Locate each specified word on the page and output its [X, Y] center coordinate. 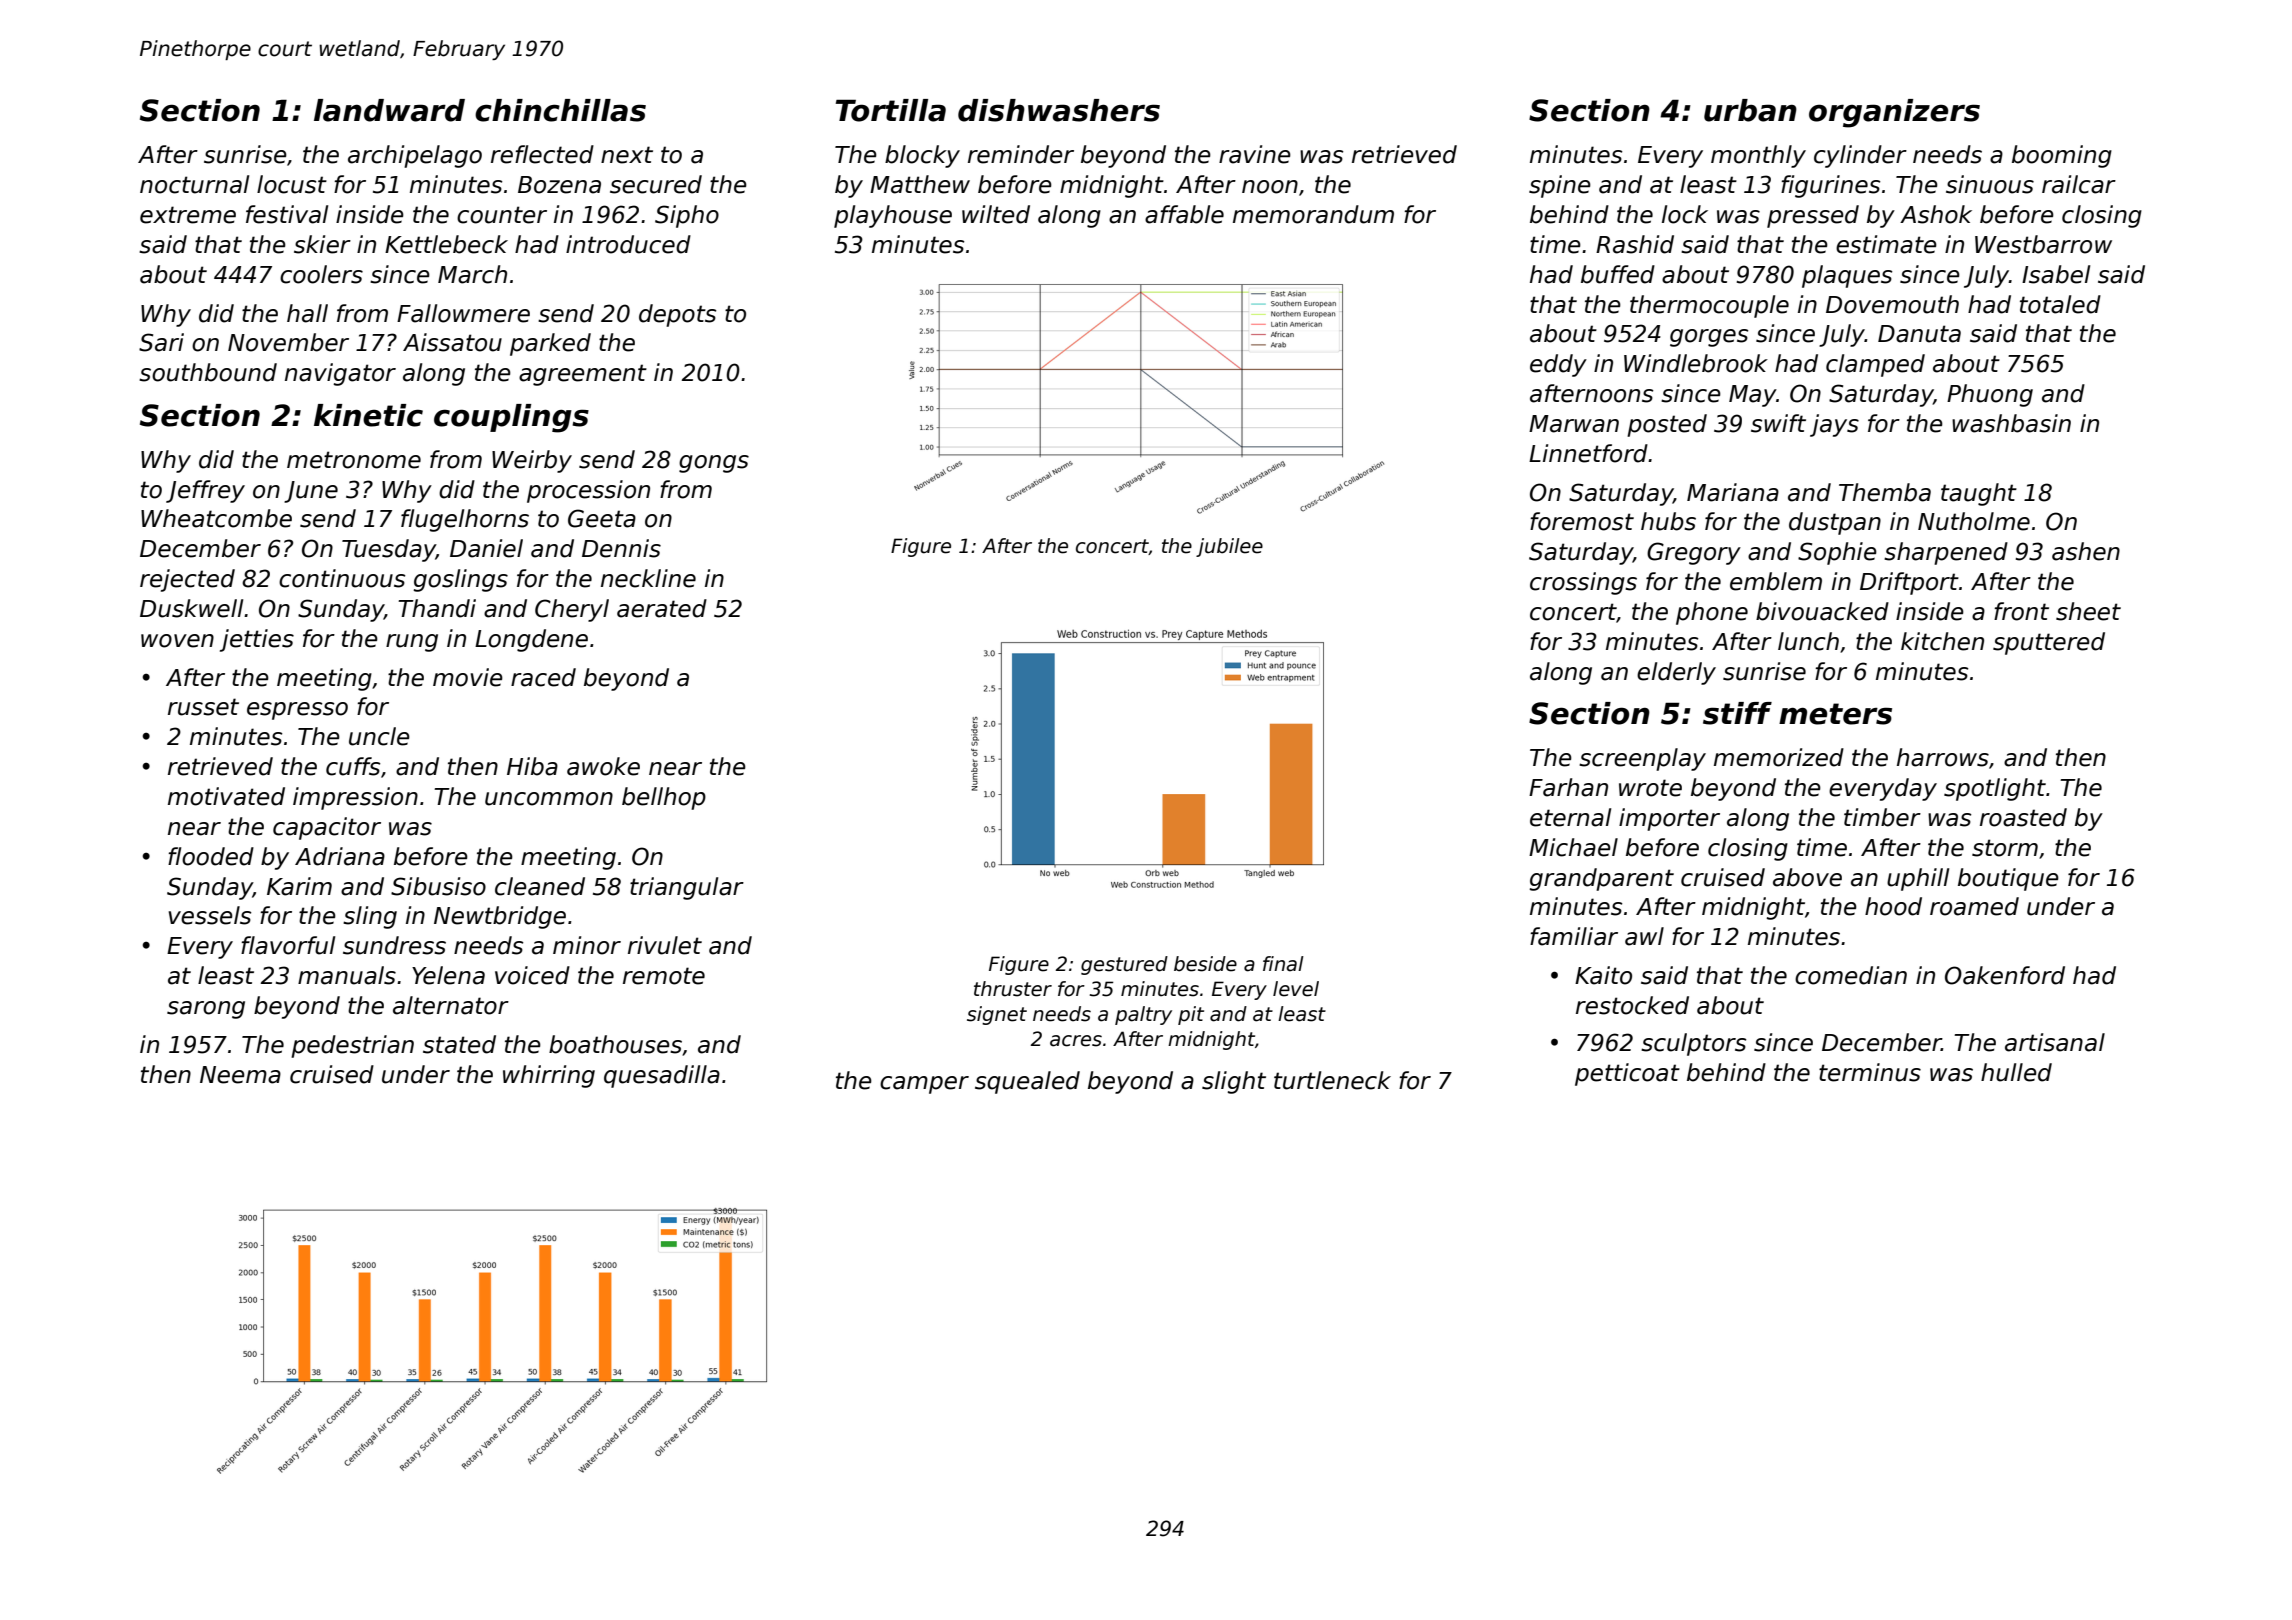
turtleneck [1332, 1080]
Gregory [1694, 553]
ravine [1255, 154]
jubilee [1229, 547]
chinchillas [560, 110]
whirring [549, 1076]
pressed [1813, 216]
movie [468, 677]
